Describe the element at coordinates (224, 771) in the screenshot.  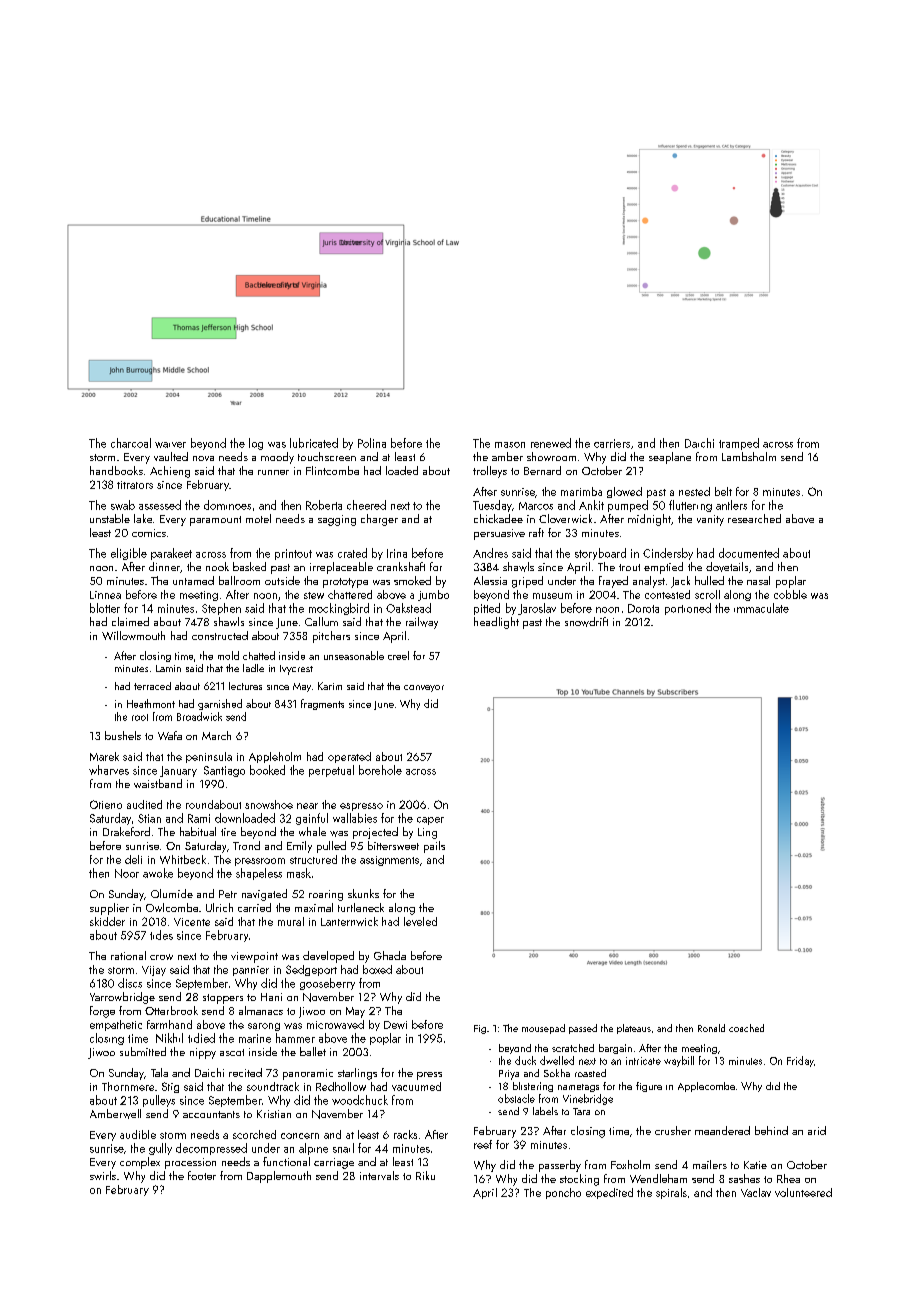
I see `Santiago` at that location.
